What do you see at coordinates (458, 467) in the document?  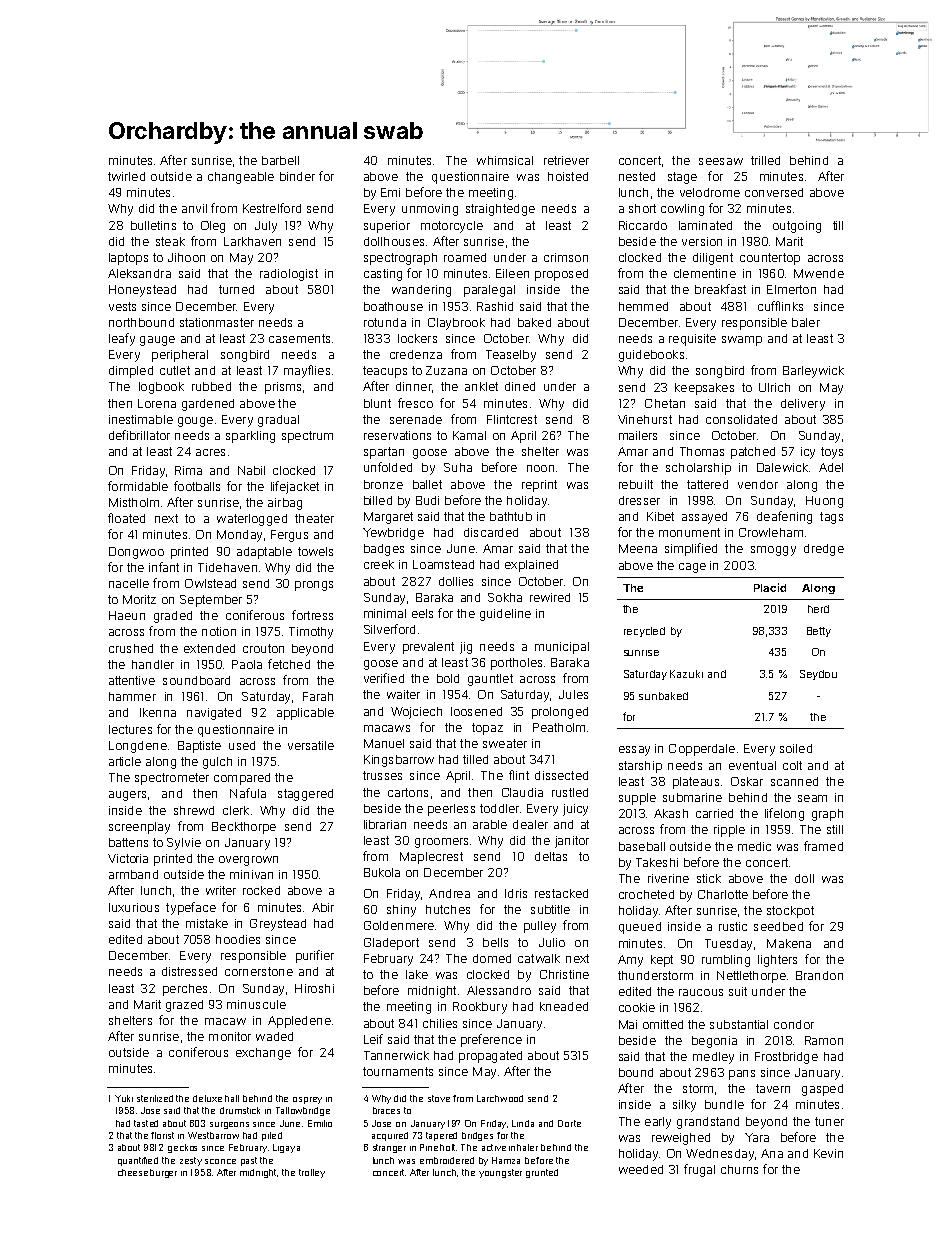 I see `Suha` at bounding box center [458, 467].
